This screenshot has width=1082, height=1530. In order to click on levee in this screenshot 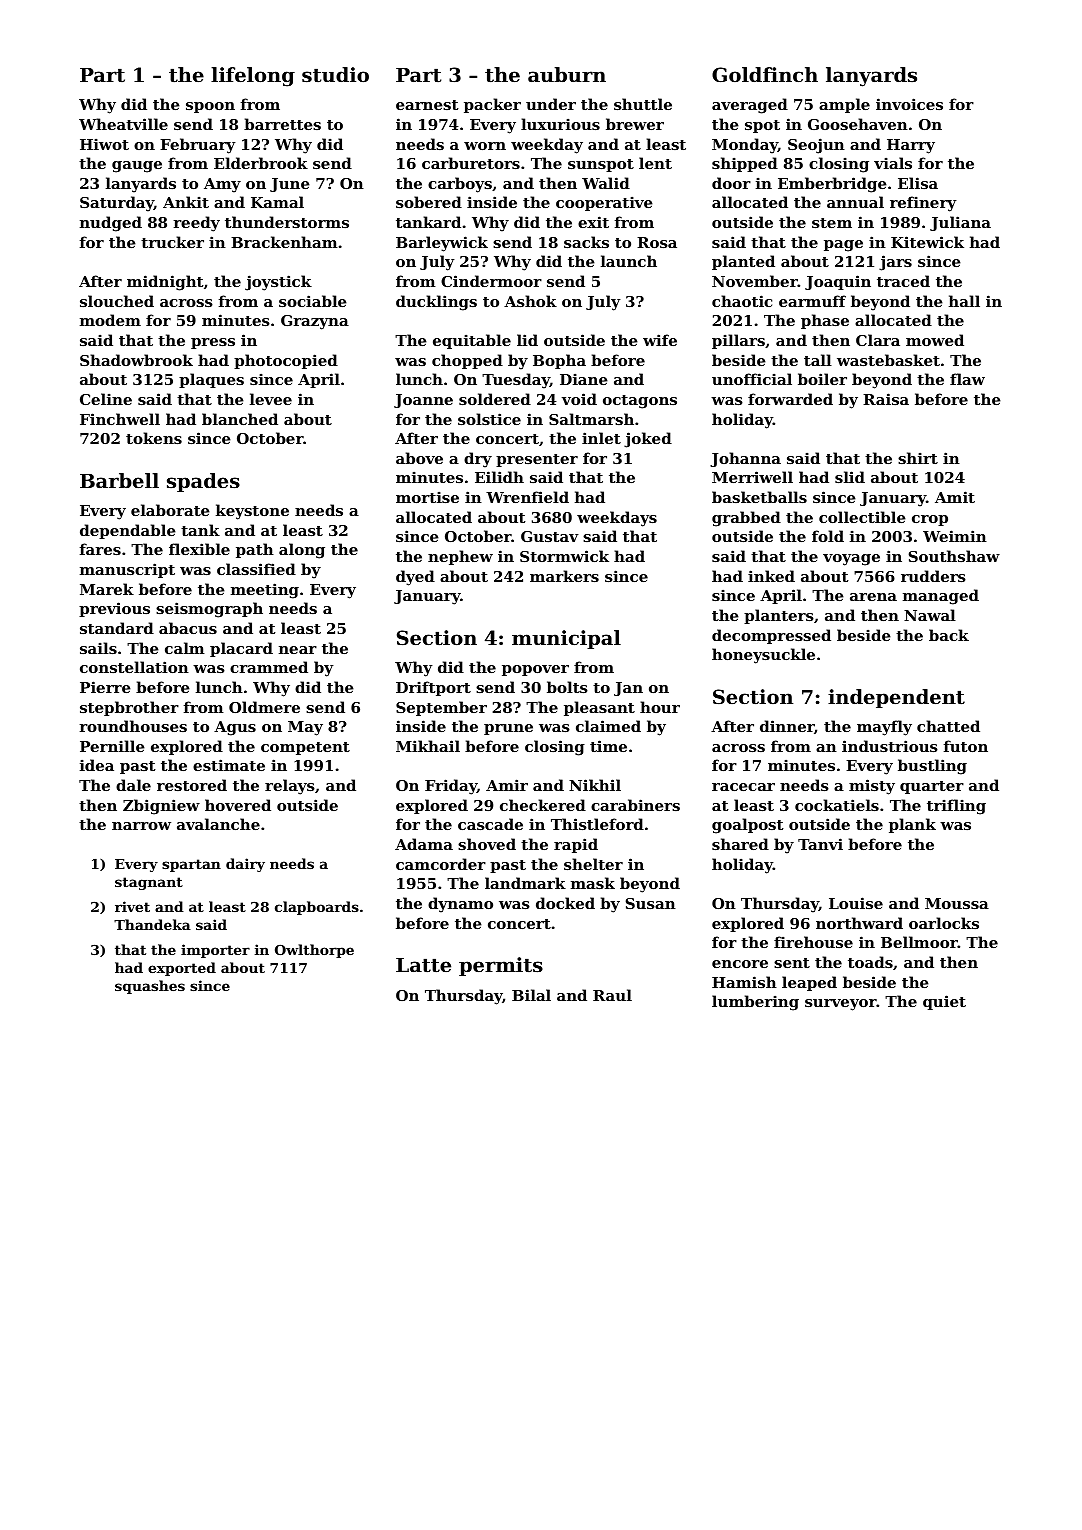, I will do `click(271, 399)`.
